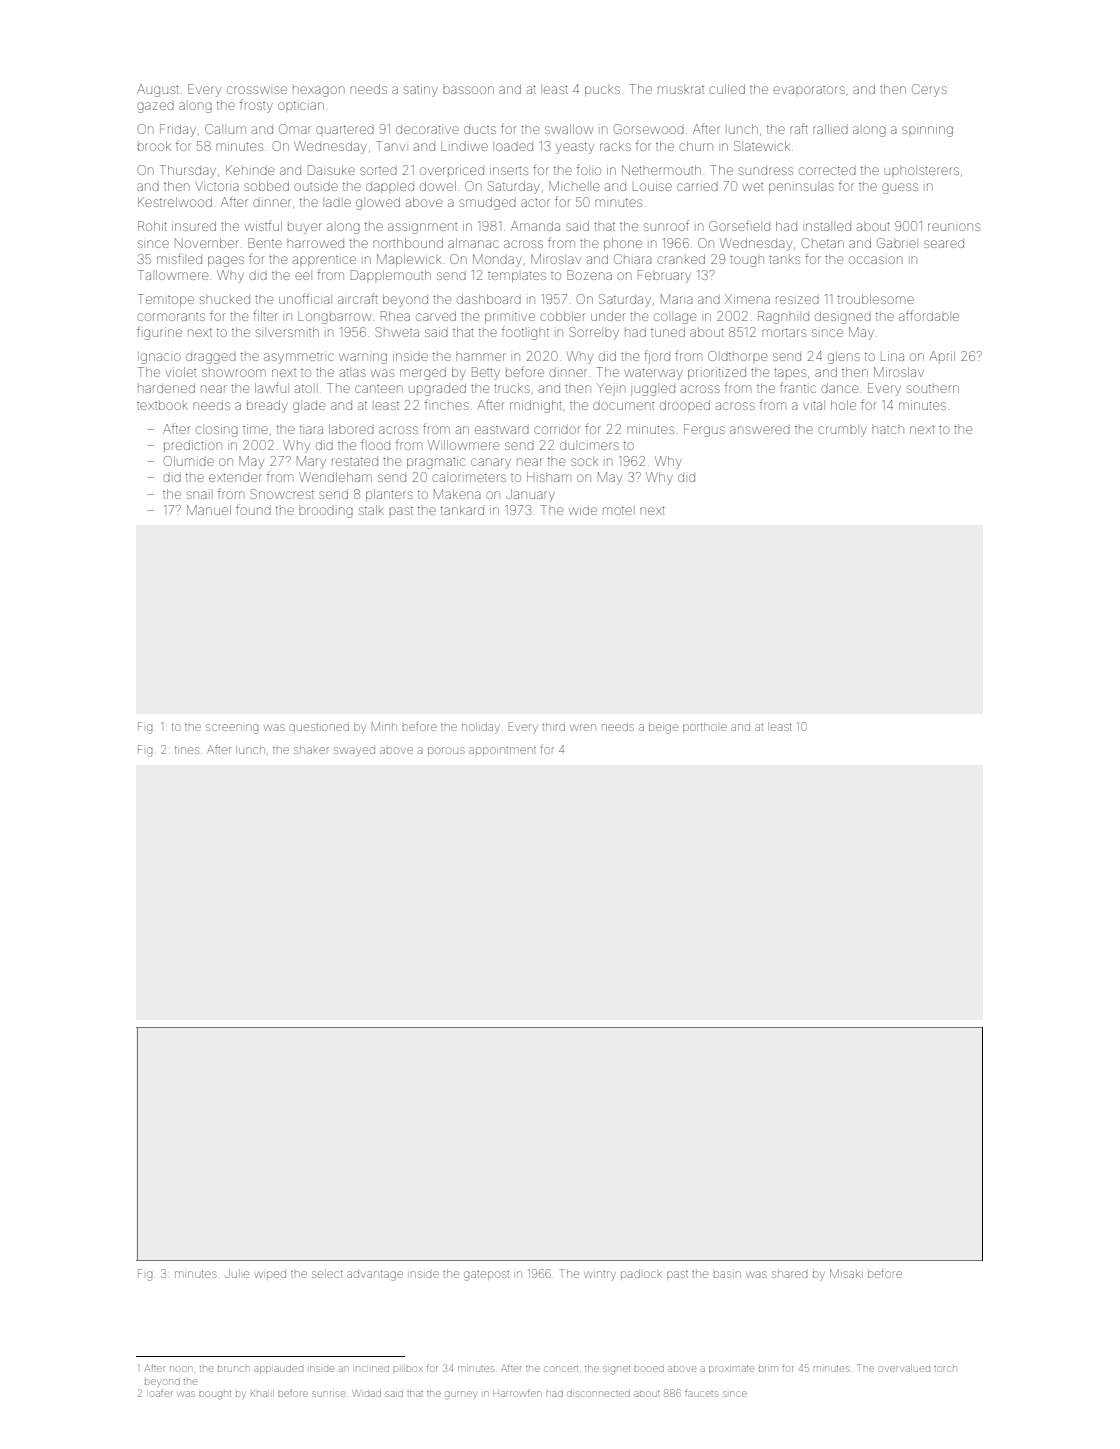 This screenshot has height=1449, width=1120. What do you see at coordinates (617, 510) in the screenshot?
I see `motel` at bounding box center [617, 510].
